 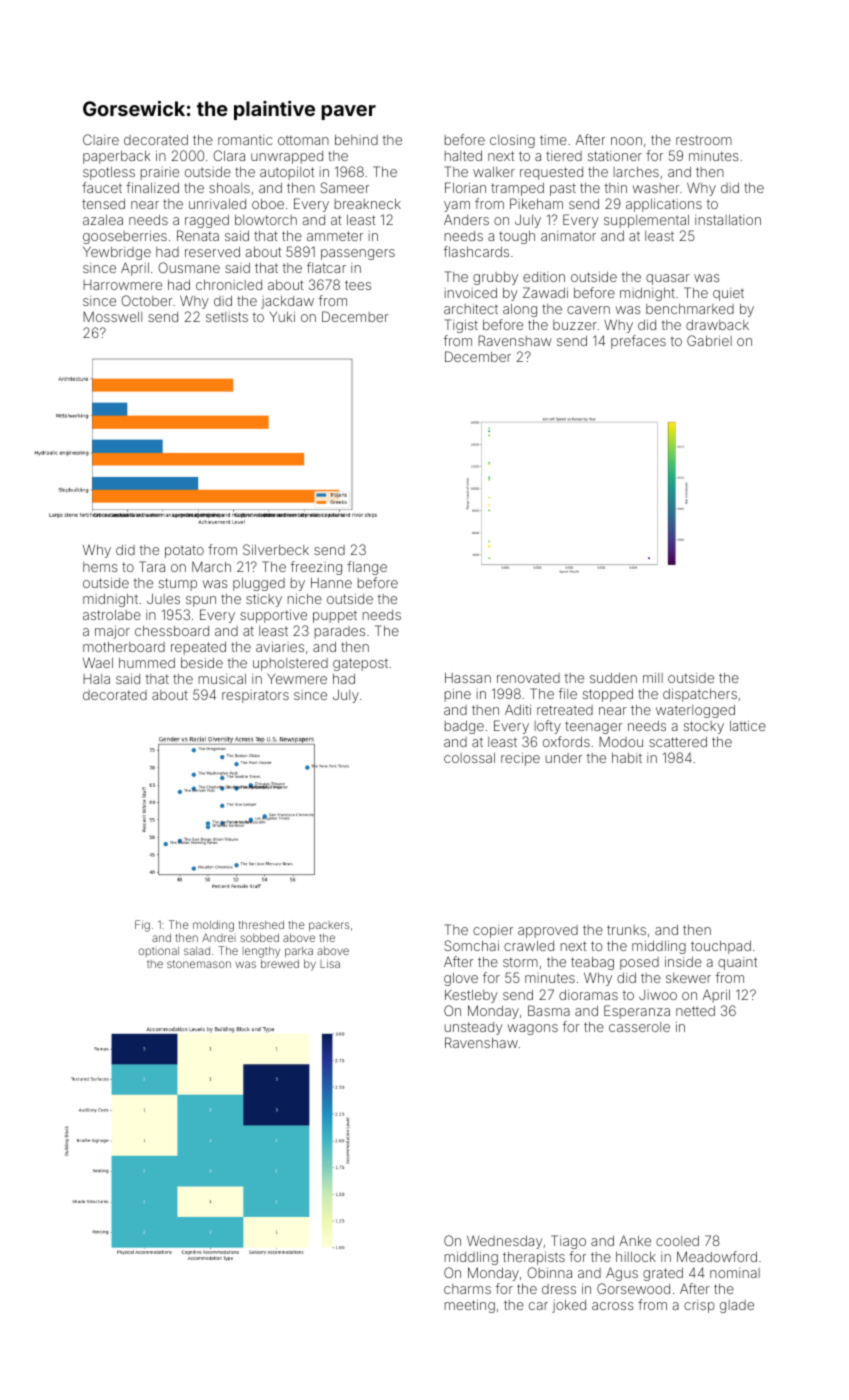 I want to click on optional, so click(x=158, y=952).
